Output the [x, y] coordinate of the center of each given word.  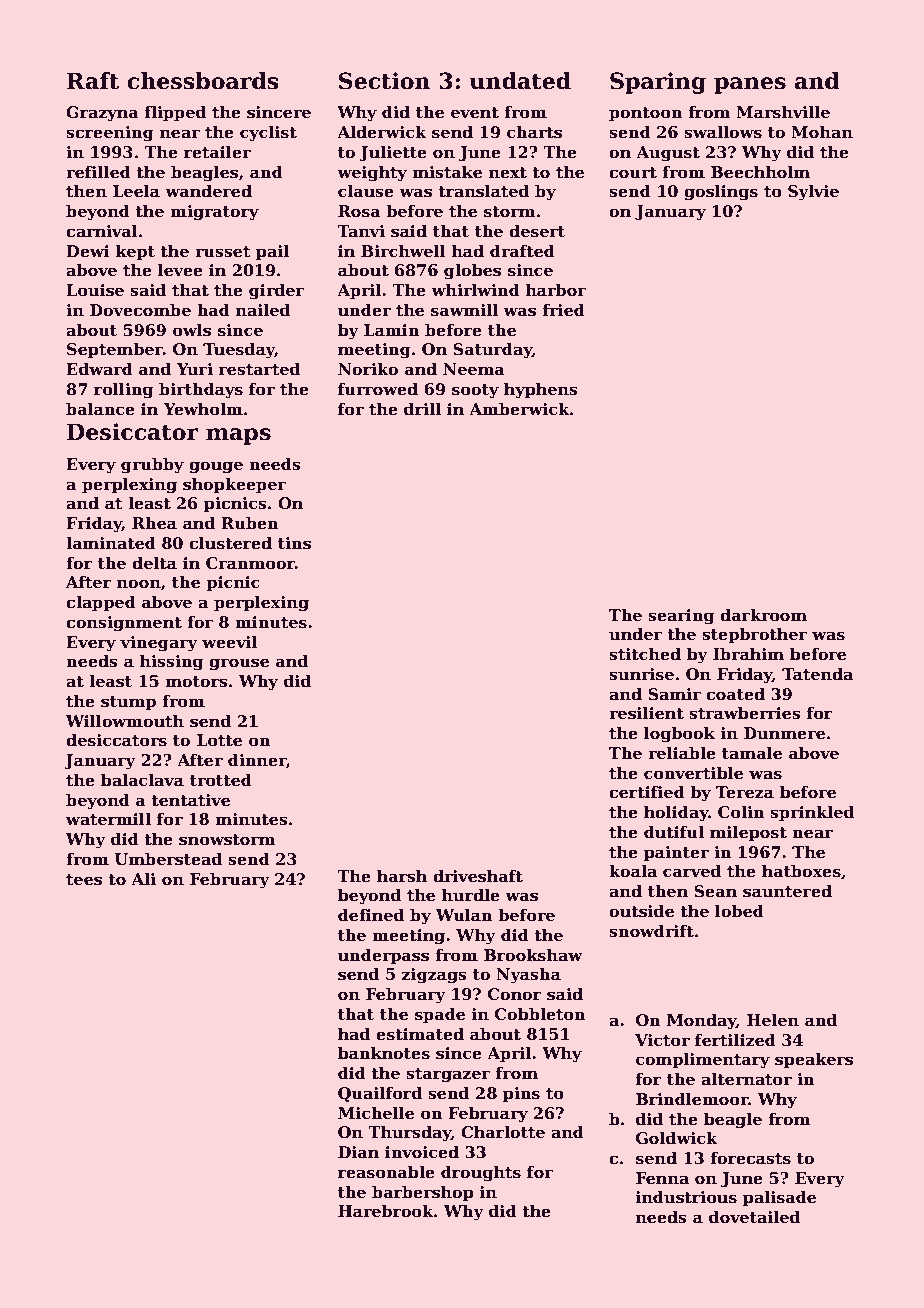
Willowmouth [125, 721]
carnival [102, 231]
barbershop [422, 1194]
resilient [646, 713]
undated [520, 81]
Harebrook [386, 1211]
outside [641, 911]
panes [750, 85]
